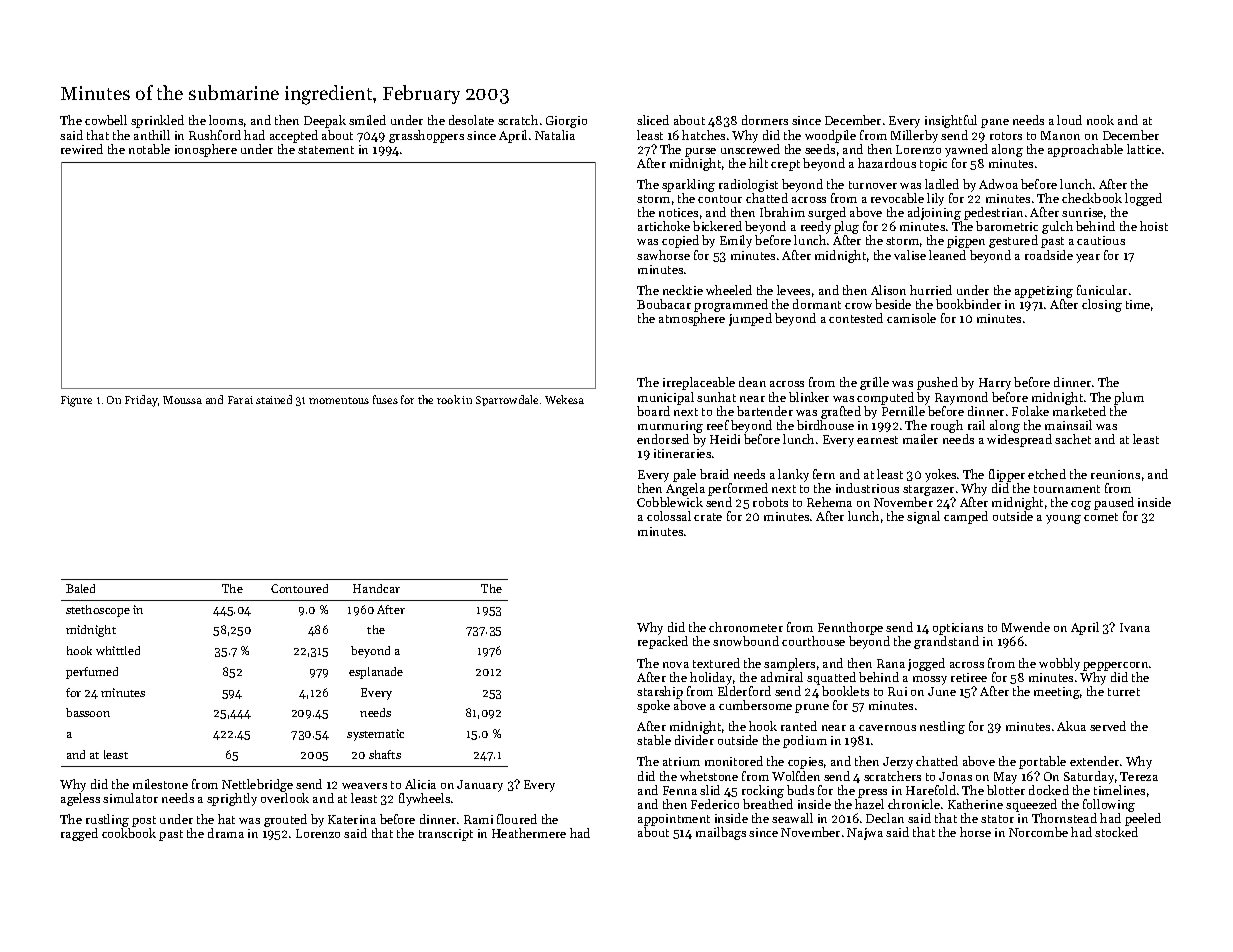 The image size is (1233, 952). I want to click on Figure, so click(76, 401).
